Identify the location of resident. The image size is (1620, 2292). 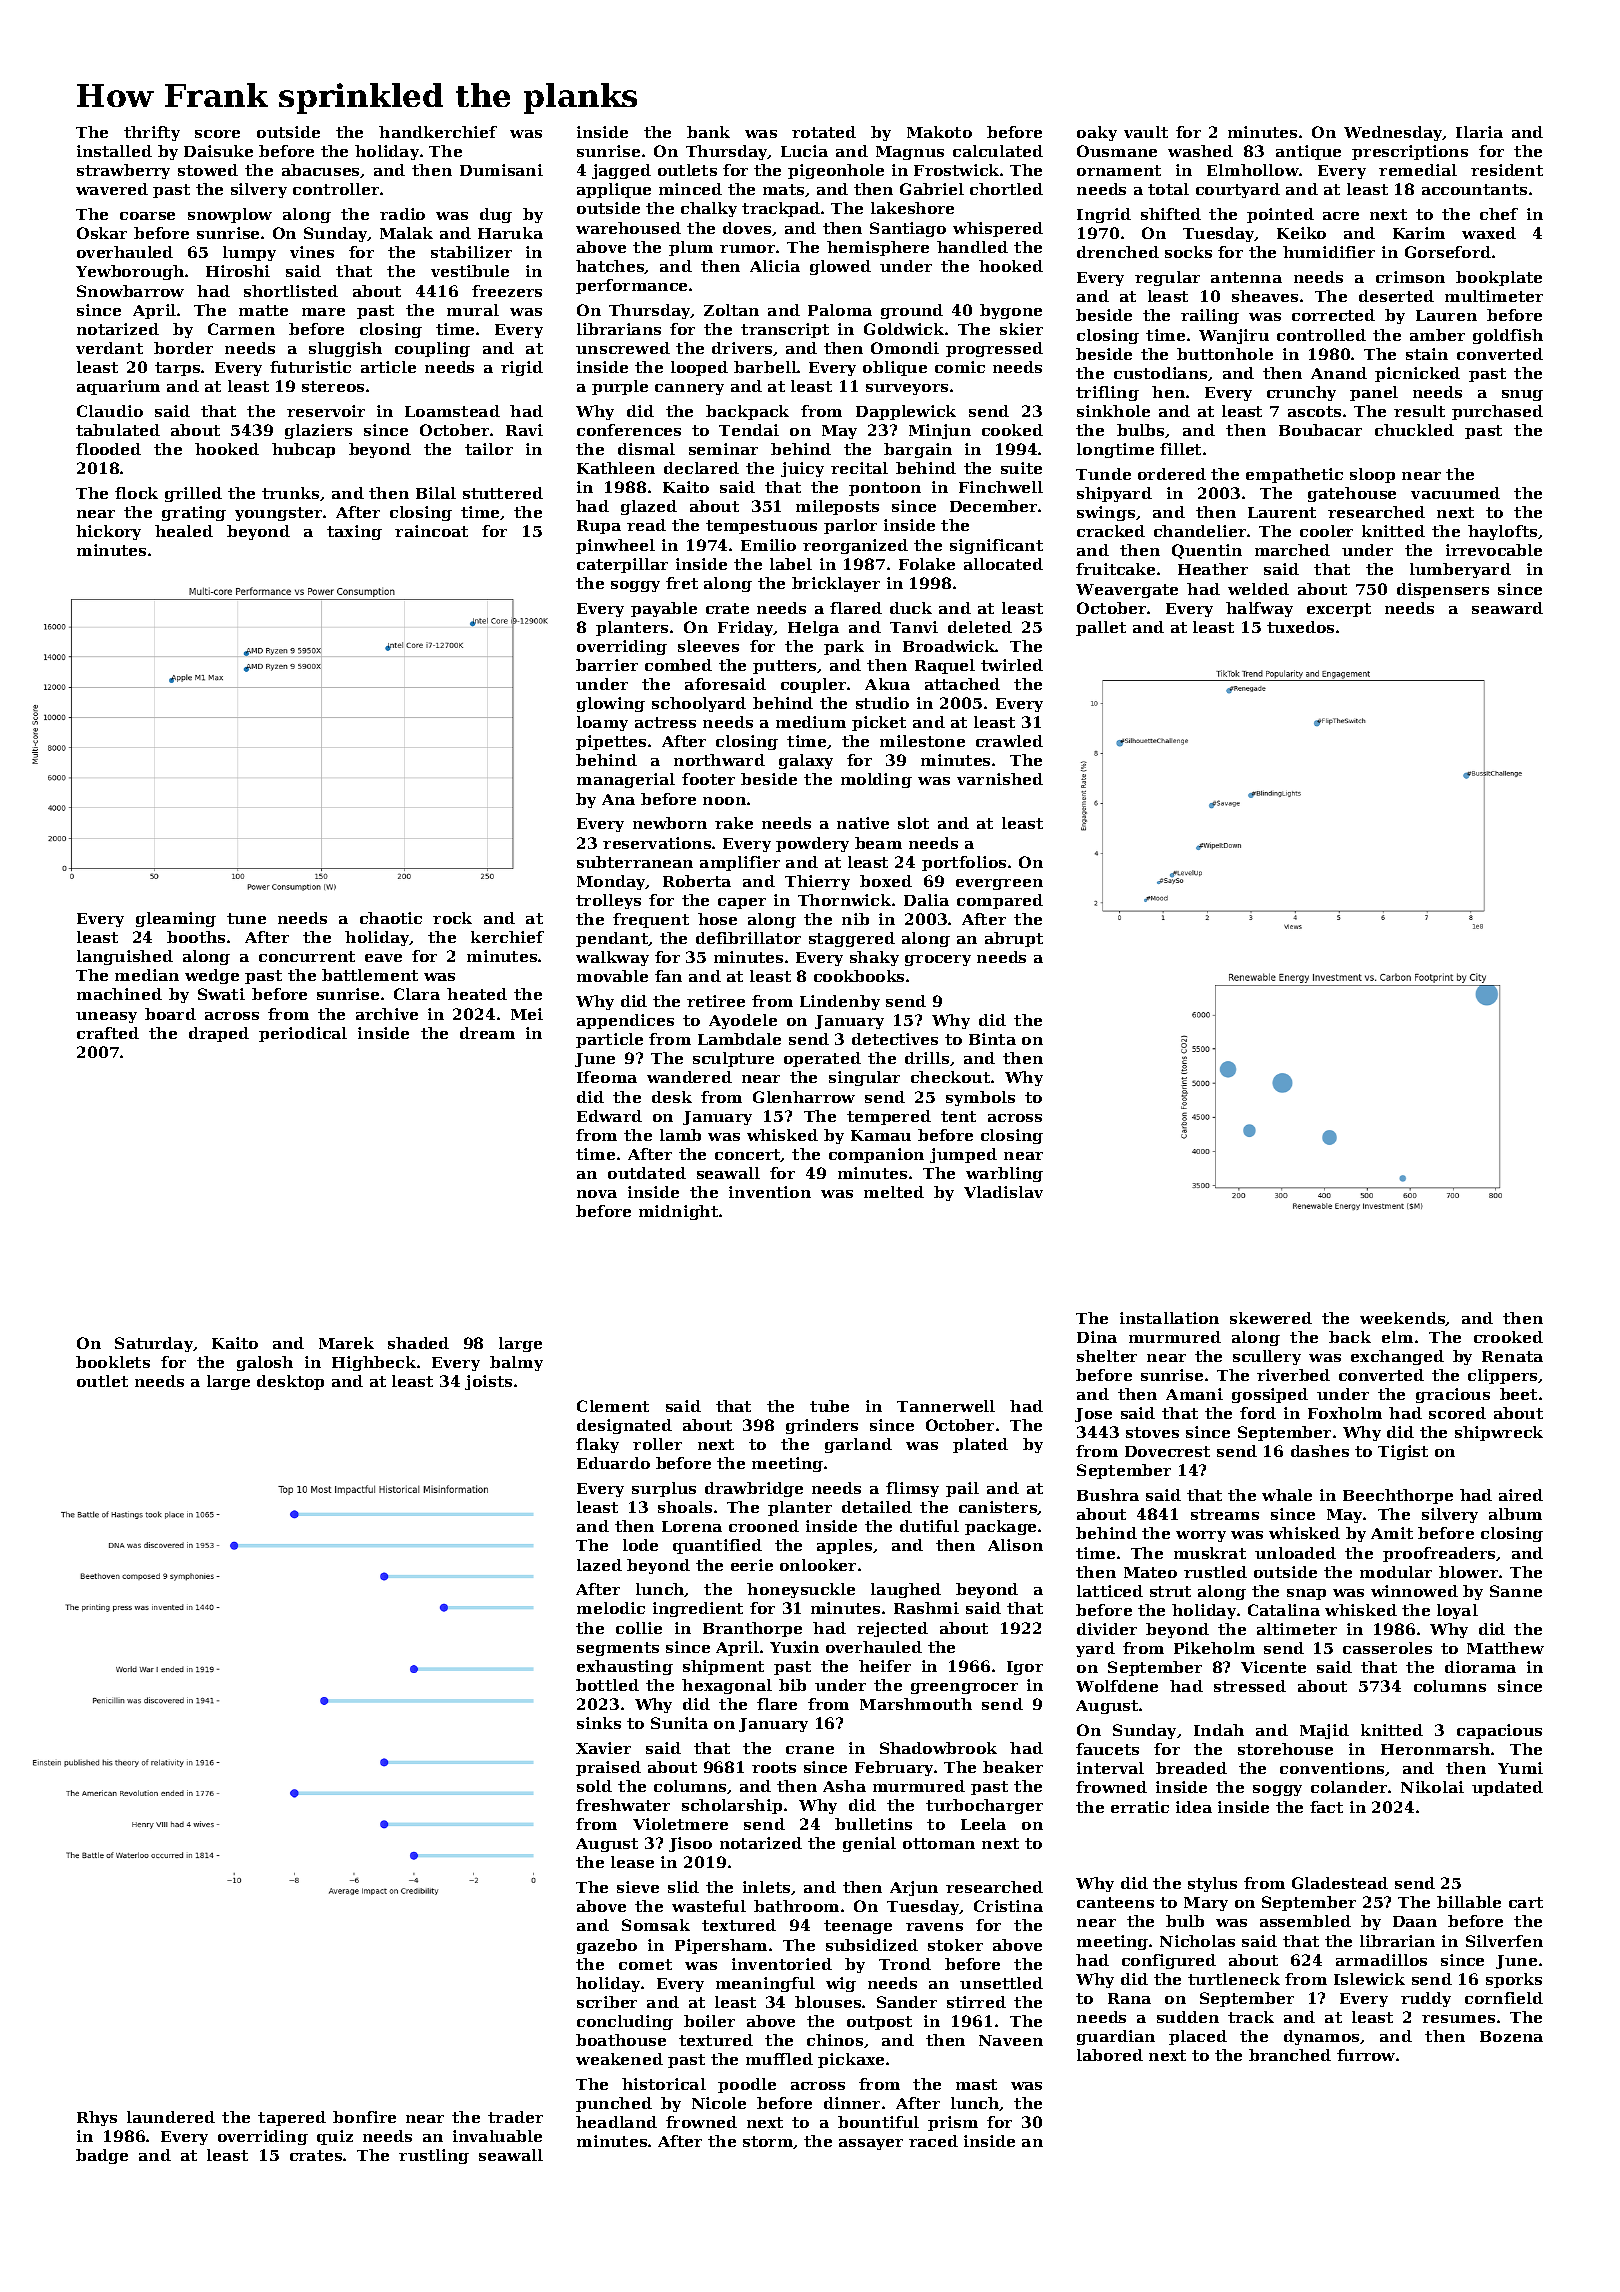
(1507, 170).
